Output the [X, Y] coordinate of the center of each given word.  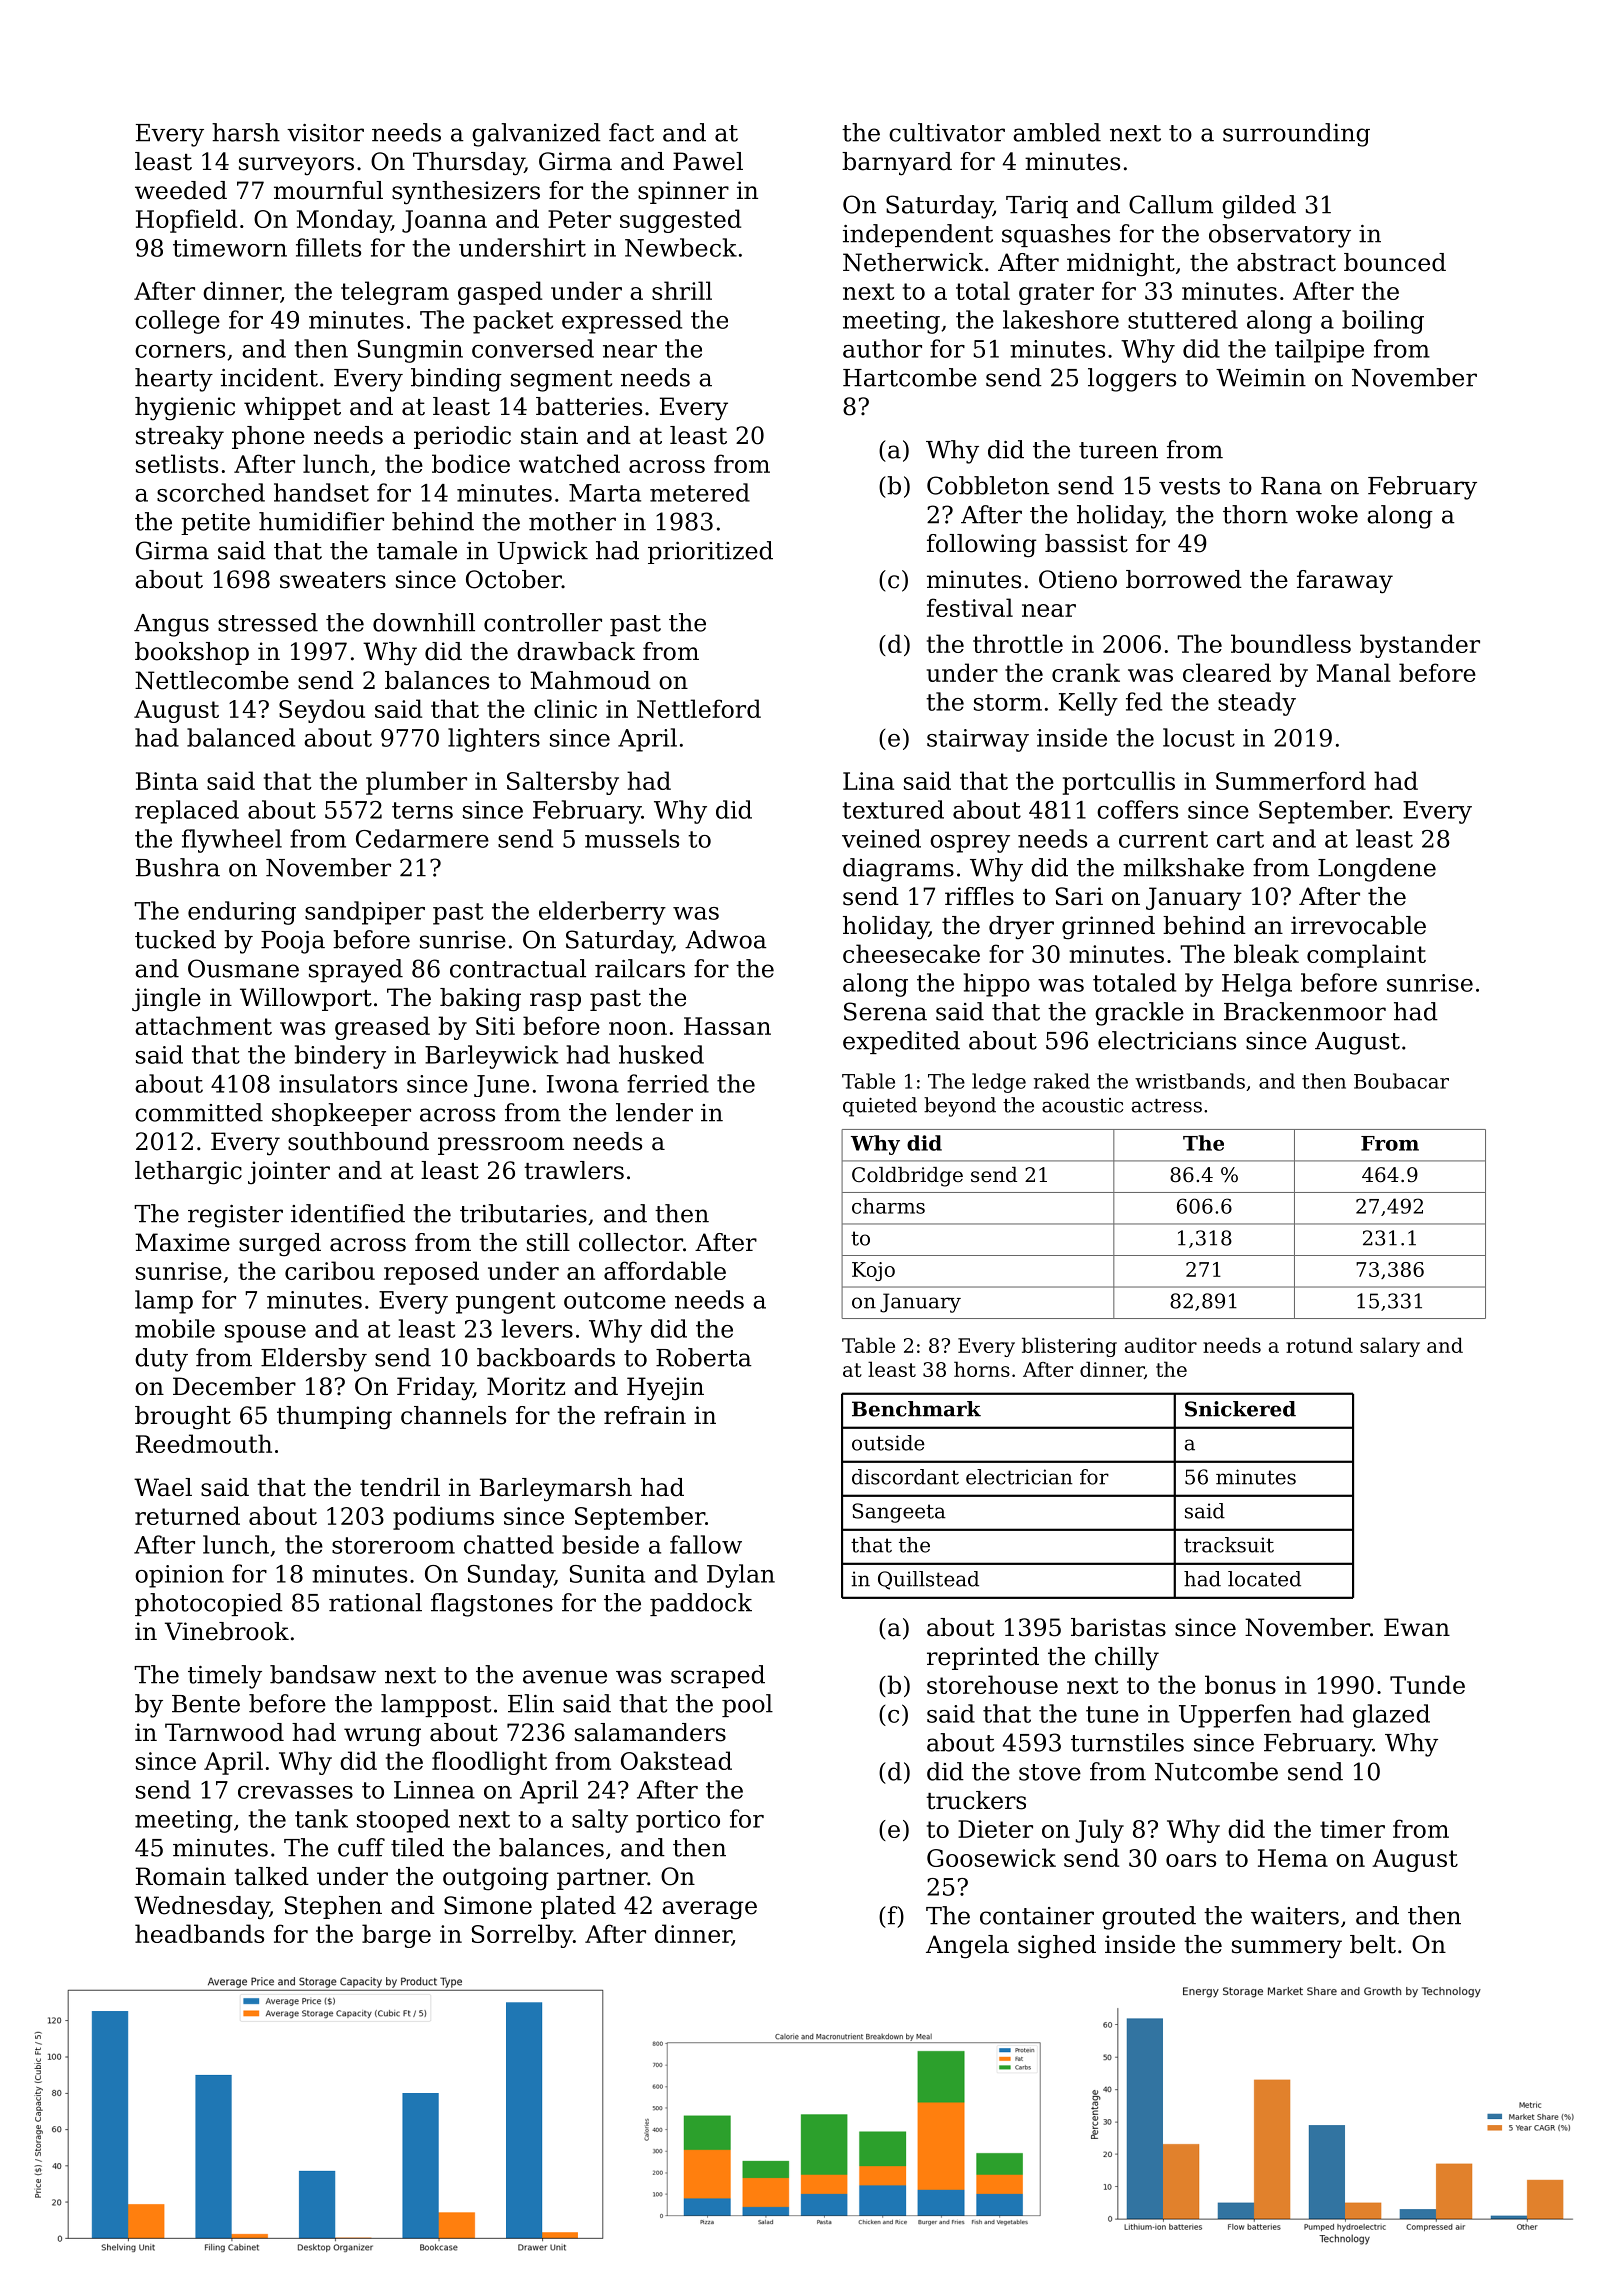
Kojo [873, 1271]
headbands [199, 1933]
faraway [1345, 582]
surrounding [1296, 135]
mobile [175, 1328]
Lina [868, 781]
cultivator [947, 132]
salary [1390, 1347]
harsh [246, 132]
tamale [417, 550]
